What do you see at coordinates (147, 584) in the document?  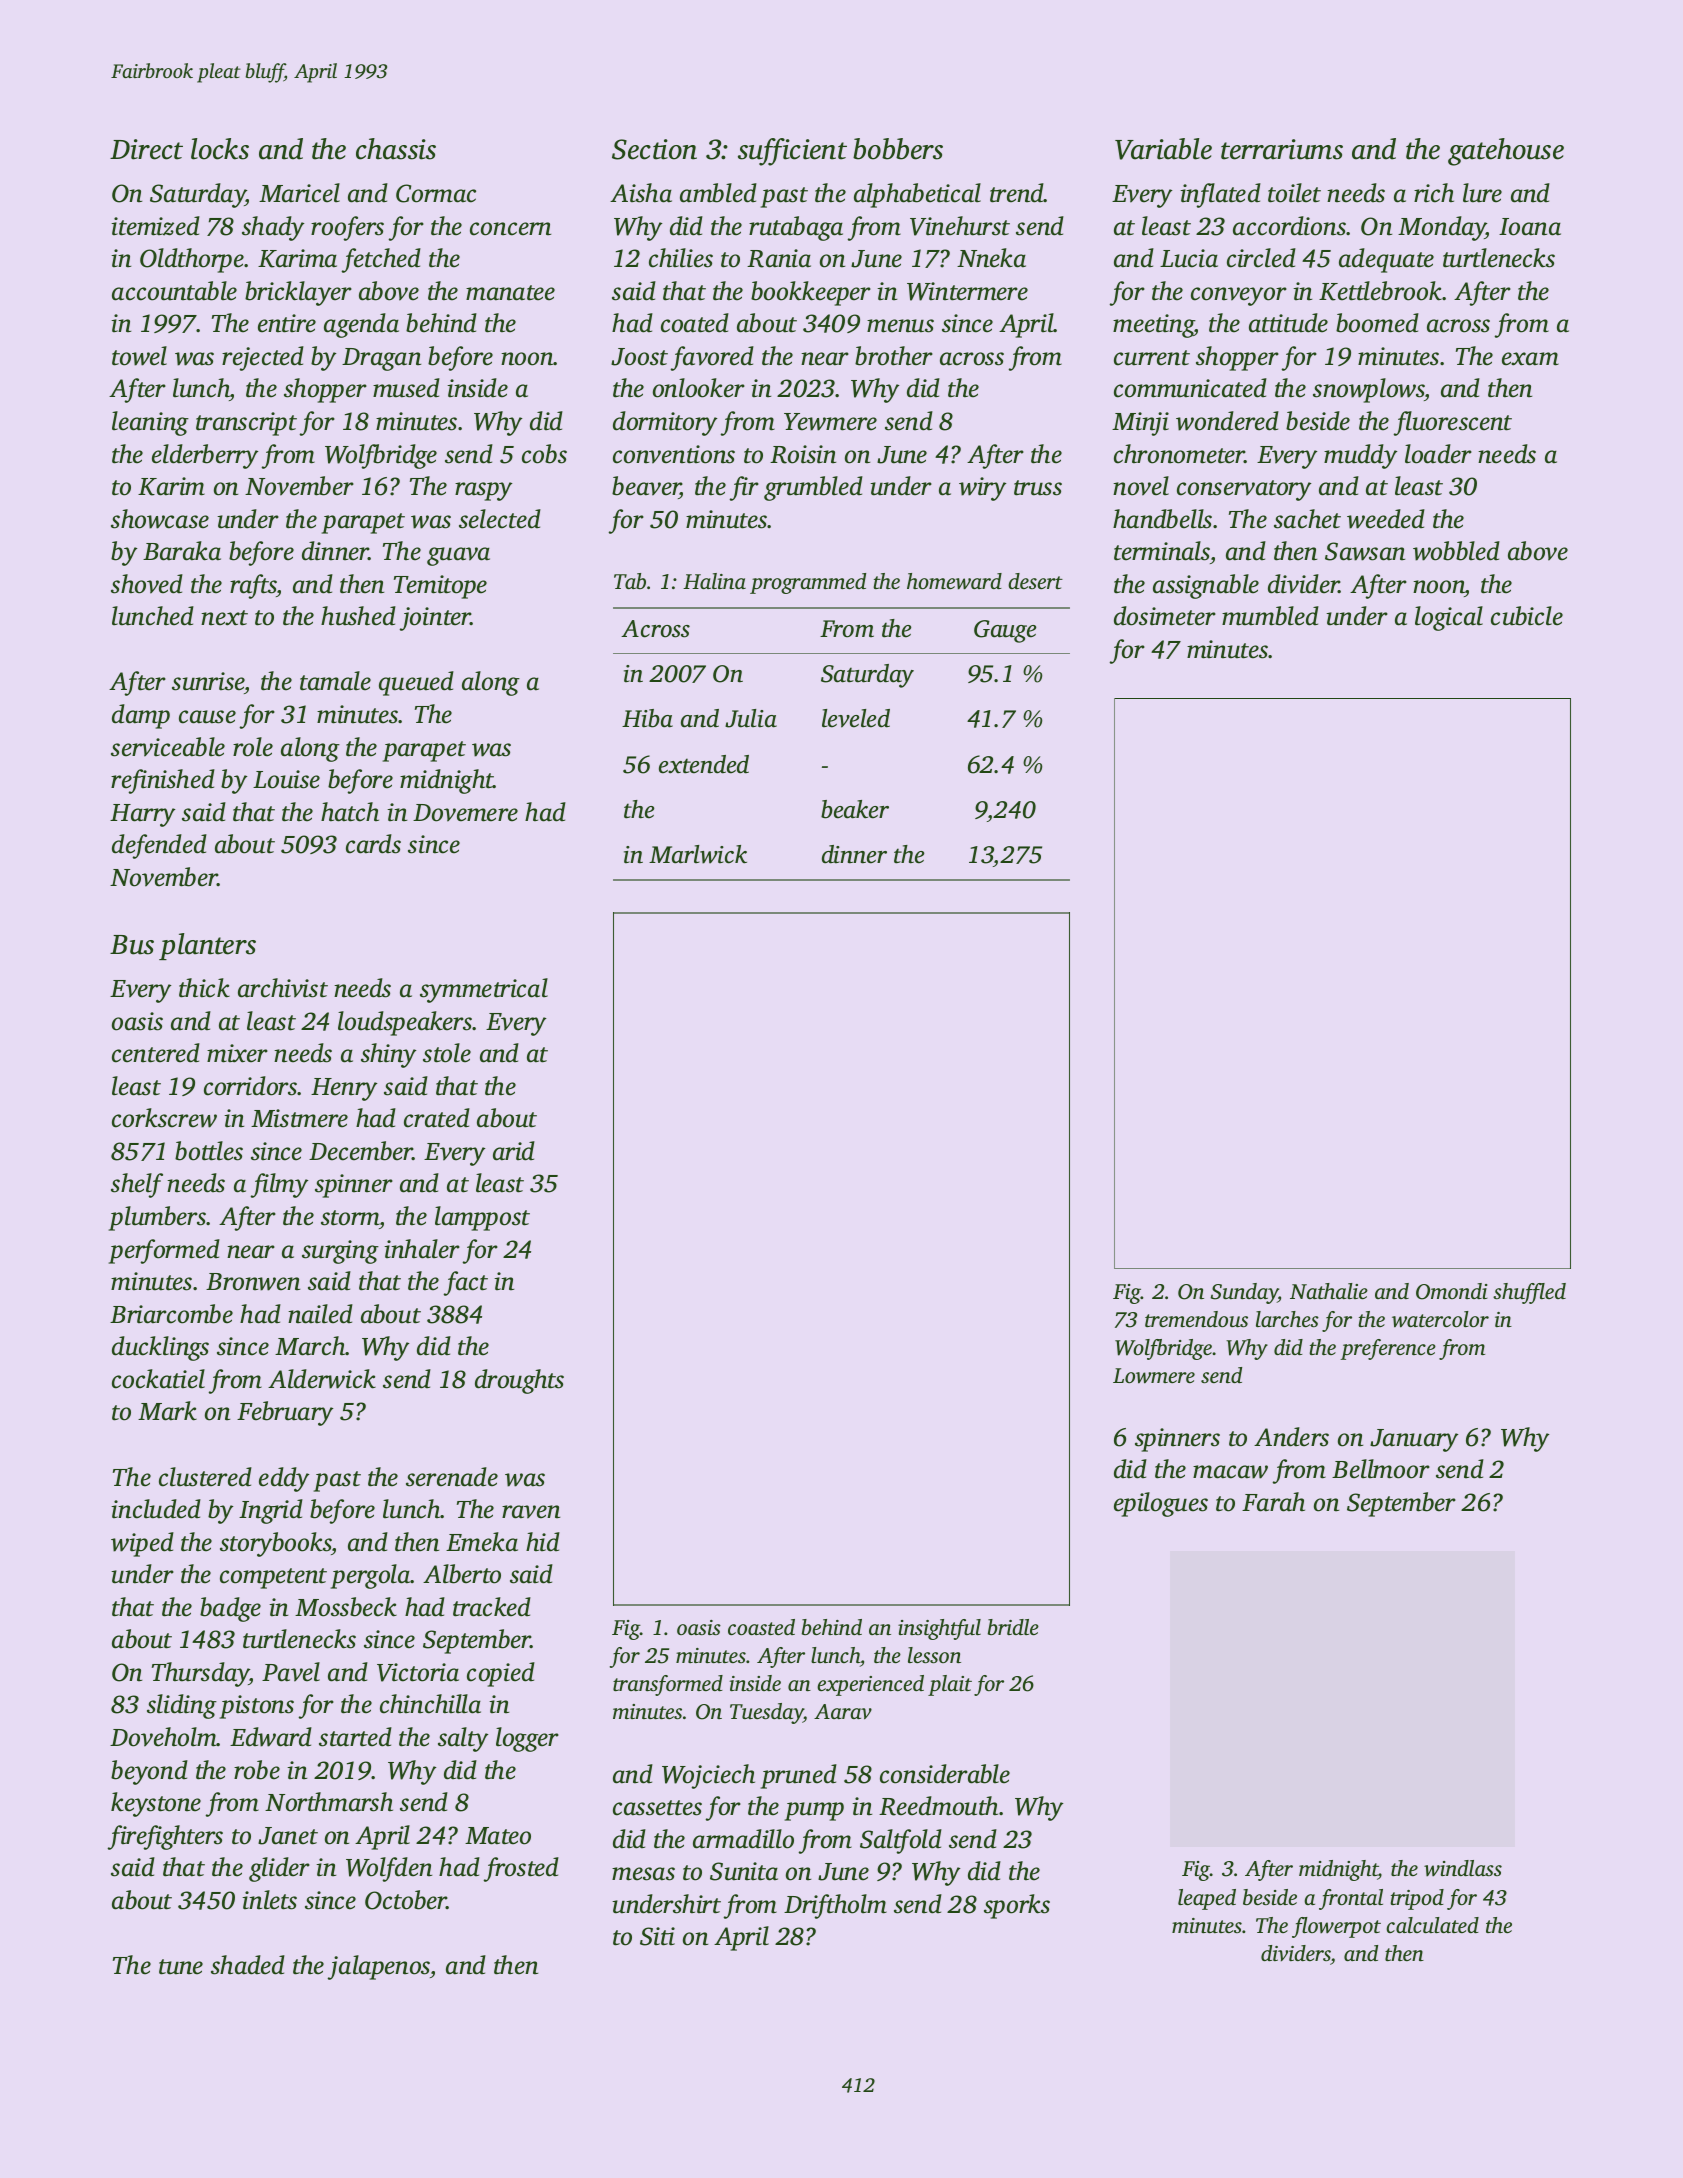 I see `shoved` at bounding box center [147, 584].
